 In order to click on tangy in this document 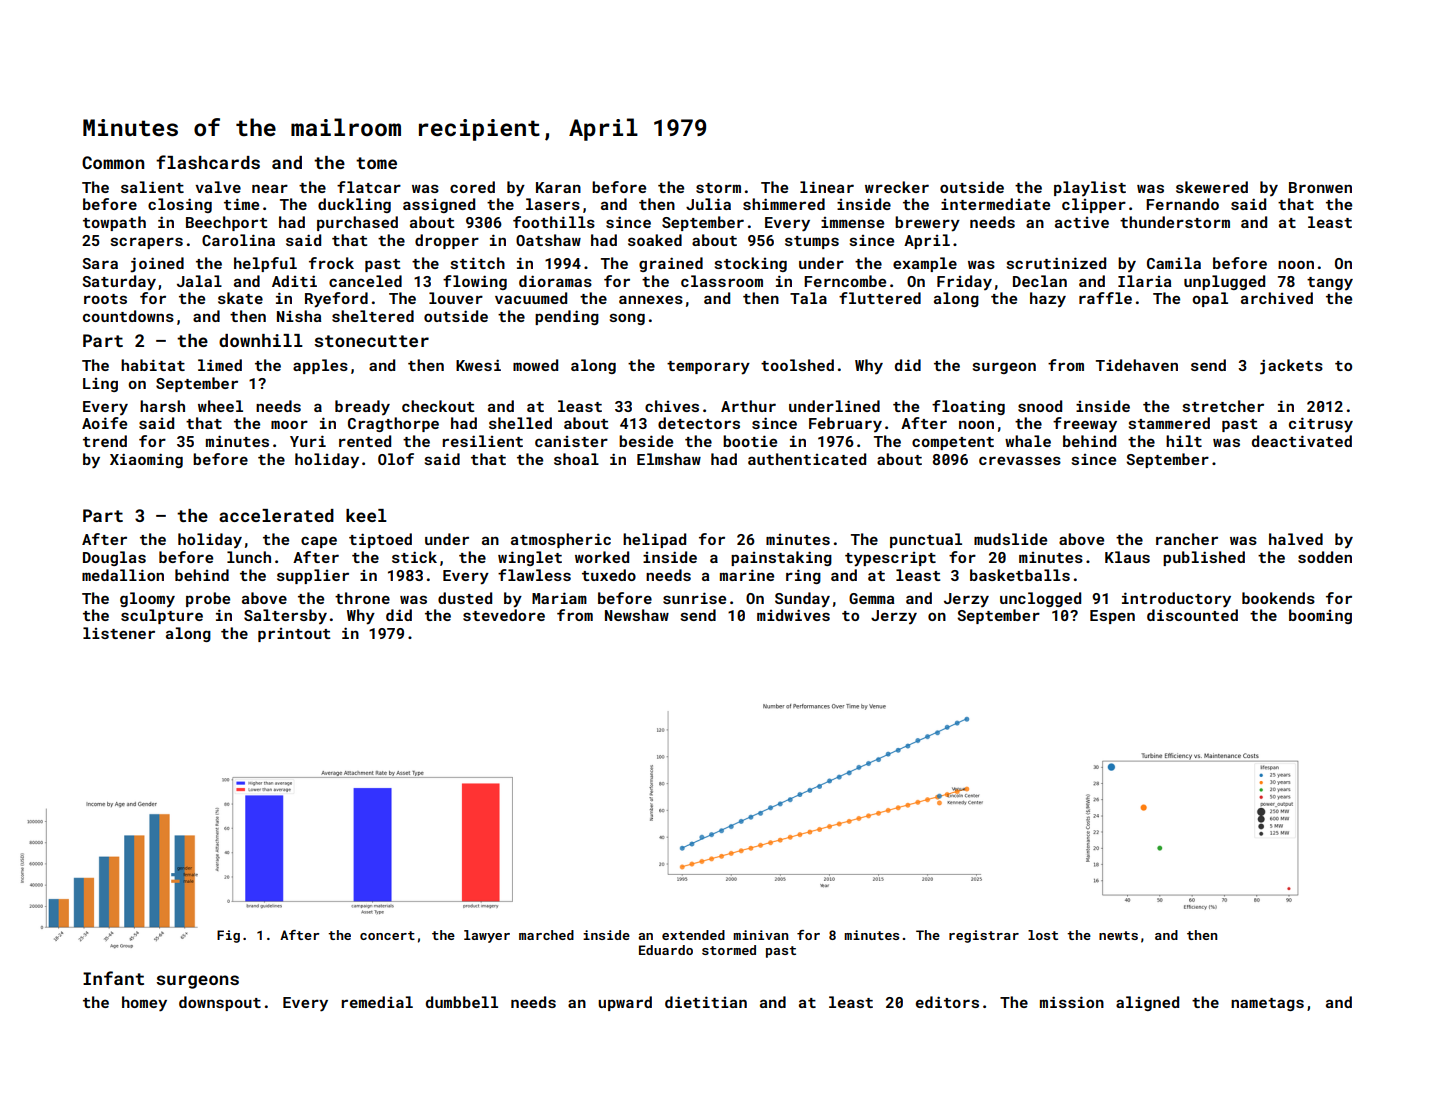, I will do `click(1330, 283)`.
